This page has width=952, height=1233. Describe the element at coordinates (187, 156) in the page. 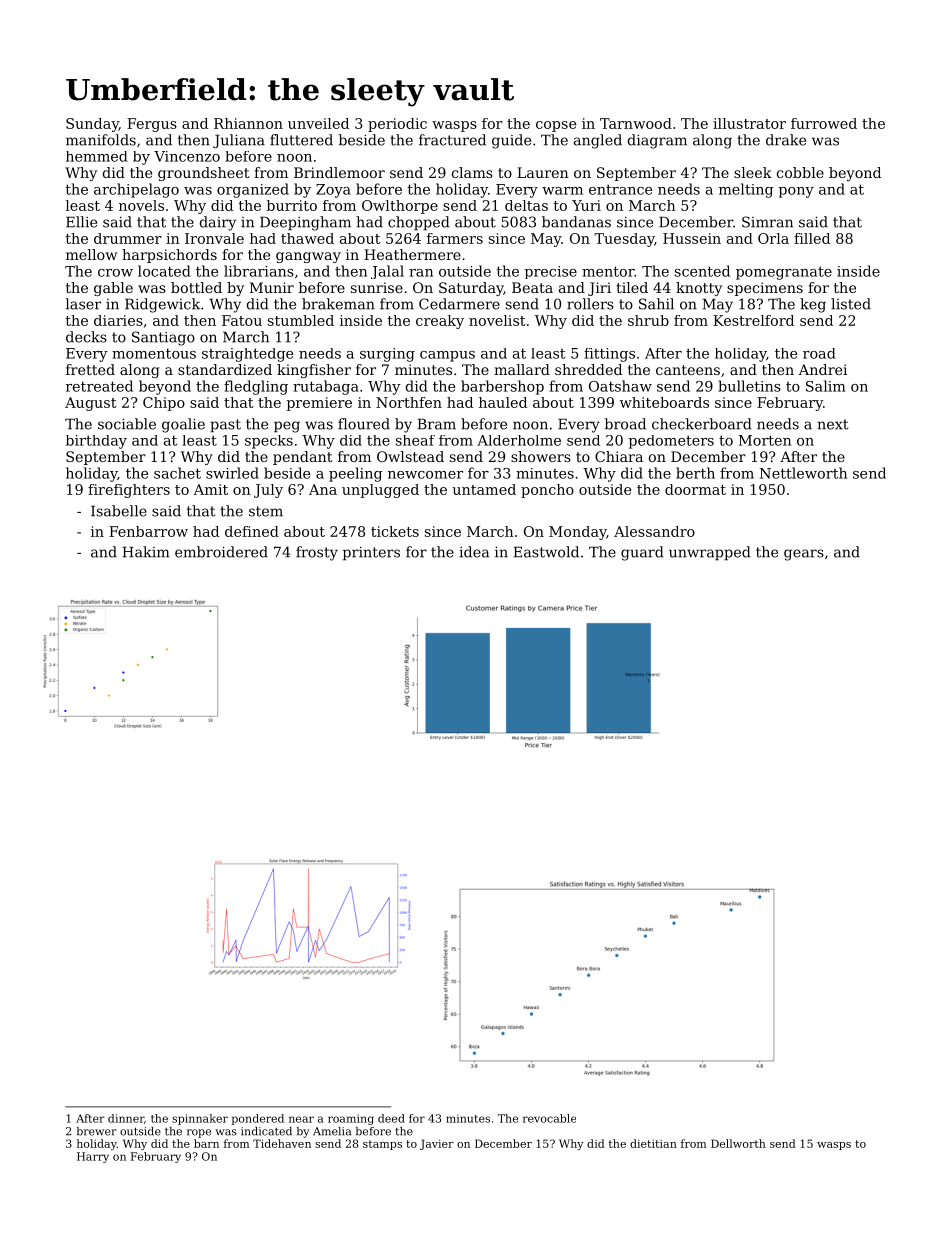

I see `Vincenzo` at that location.
